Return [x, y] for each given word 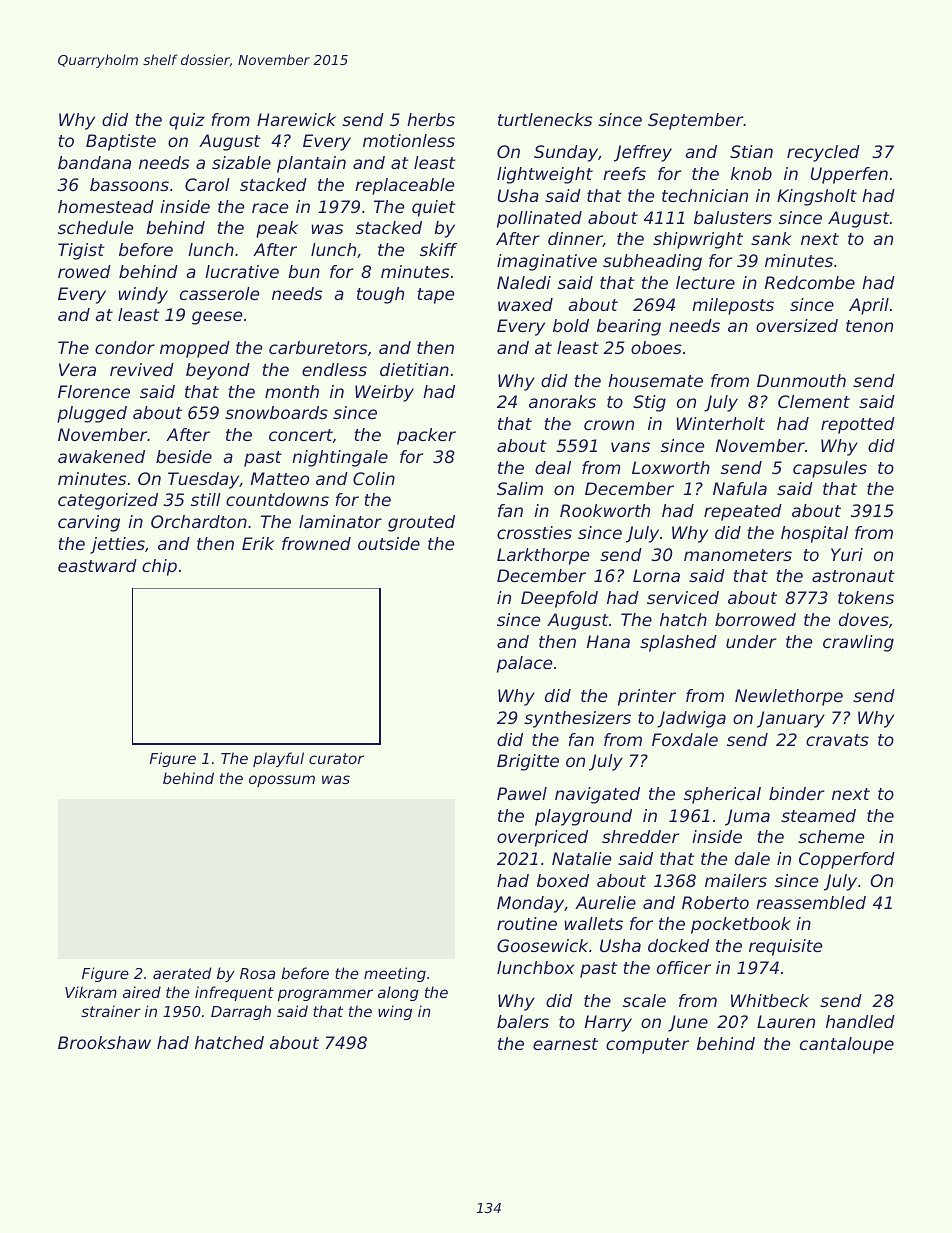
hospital [814, 534]
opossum [282, 781]
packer [426, 436]
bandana [94, 162]
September [696, 121]
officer [684, 967]
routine [527, 923]
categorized [108, 501]
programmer [325, 995]
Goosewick [542, 945]
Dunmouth [801, 380]
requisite [785, 947]
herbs [431, 119]
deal [553, 467]
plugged [92, 414]
